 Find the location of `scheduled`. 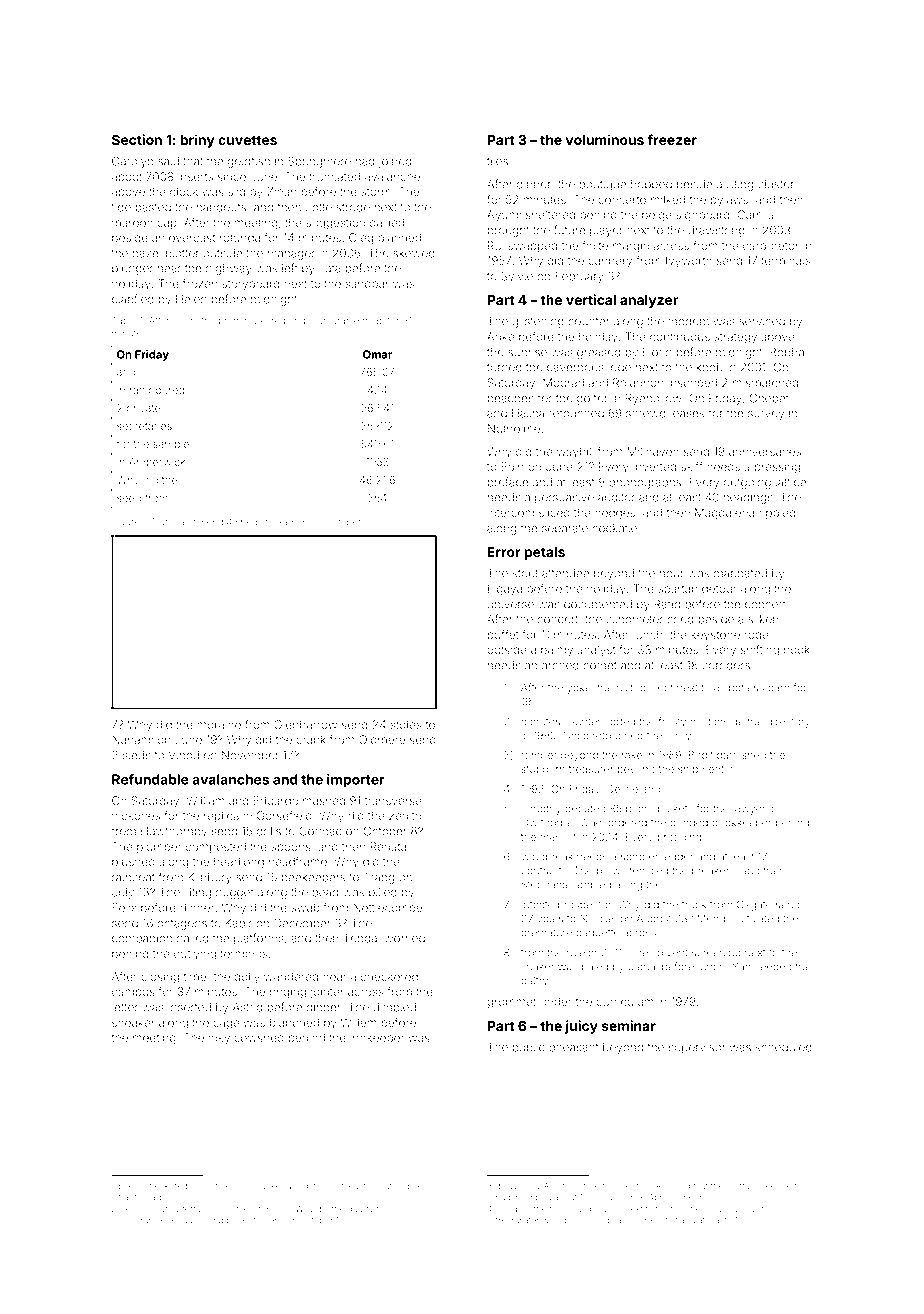

scheduled is located at coordinates (783, 1047).
